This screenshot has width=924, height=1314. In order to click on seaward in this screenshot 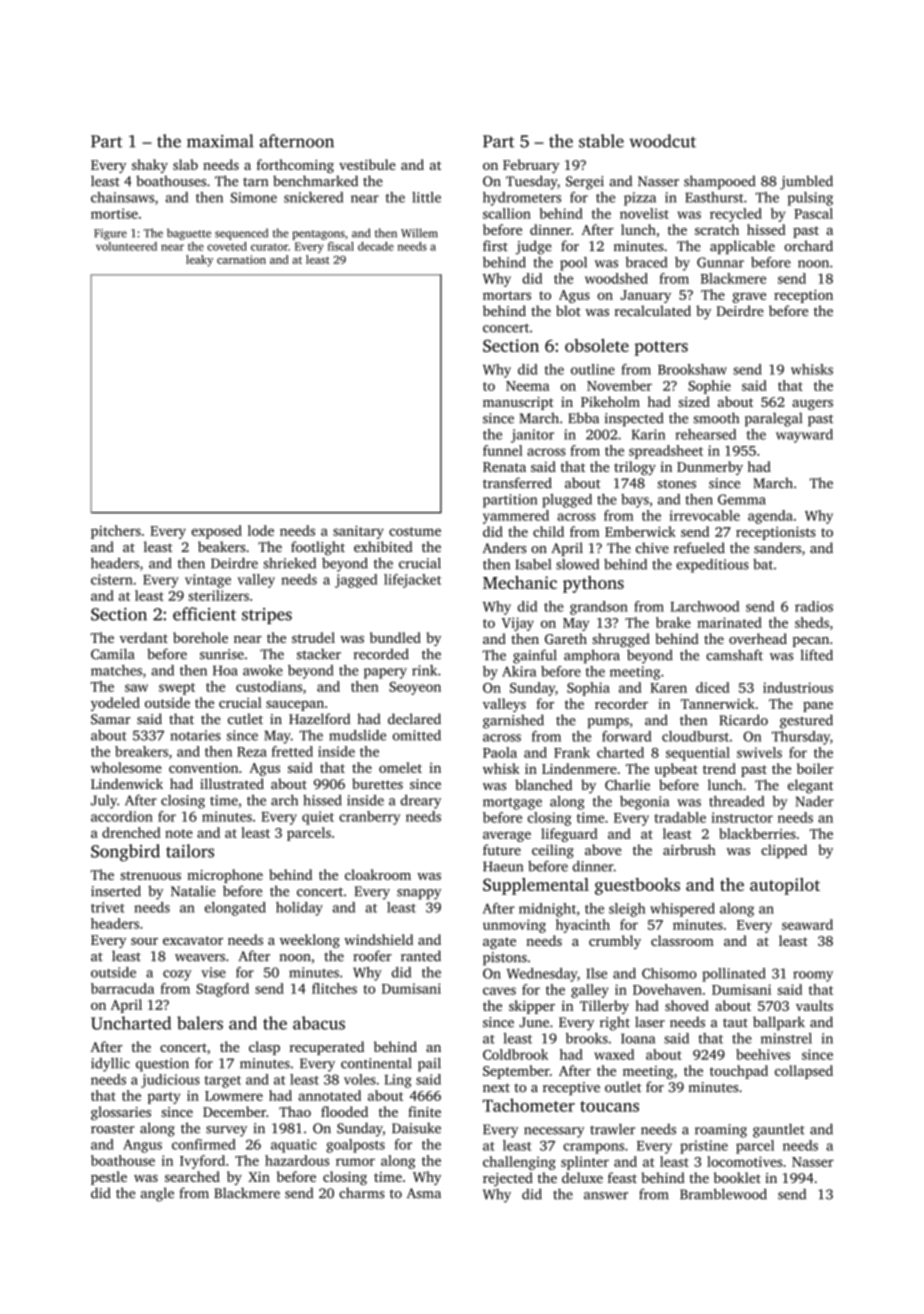, I will do `click(807, 924)`.
